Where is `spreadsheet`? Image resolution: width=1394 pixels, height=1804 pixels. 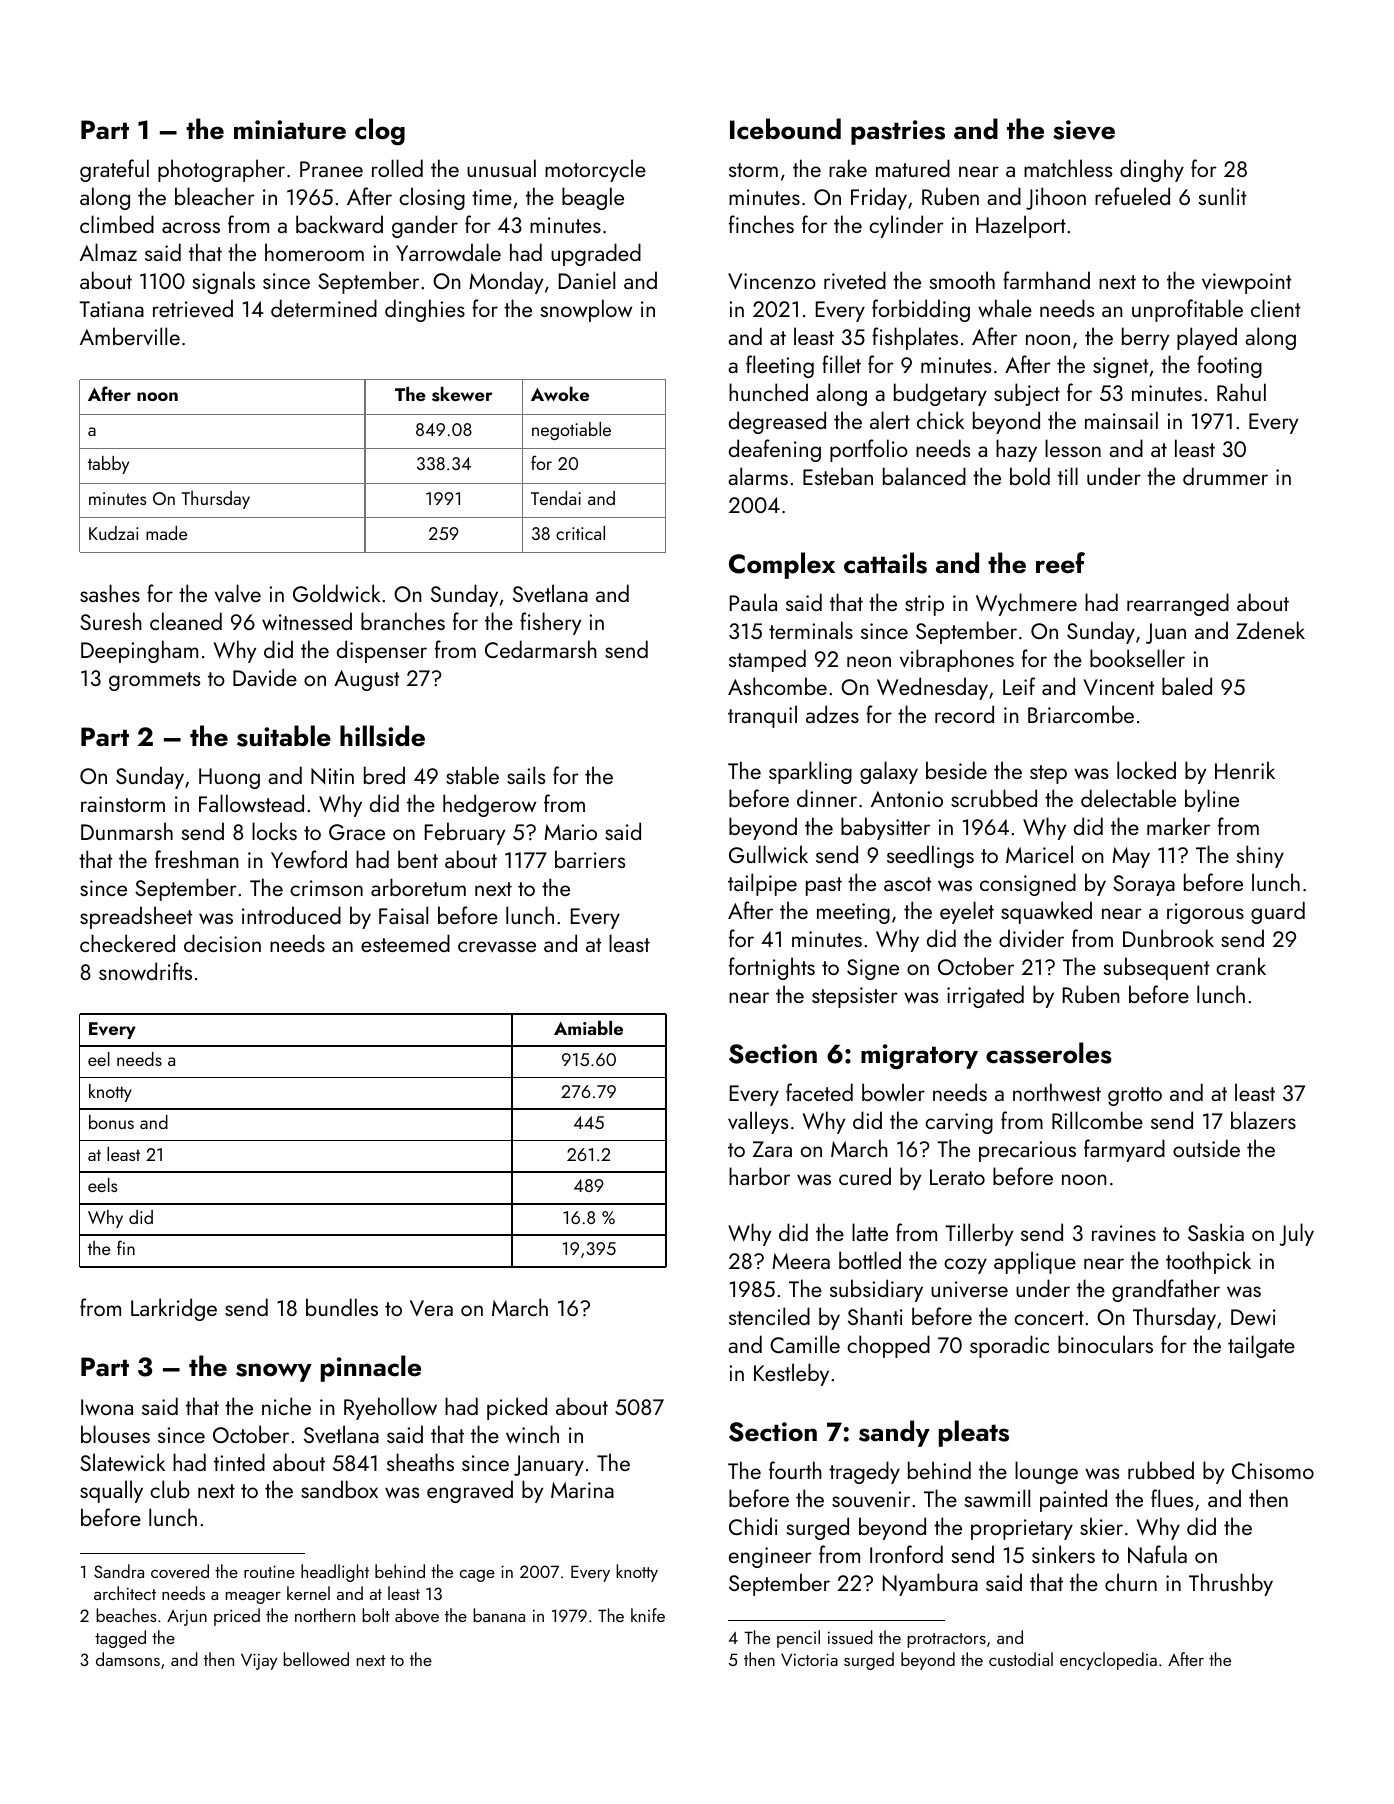 spreadsheet is located at coordinates (136, 917).
